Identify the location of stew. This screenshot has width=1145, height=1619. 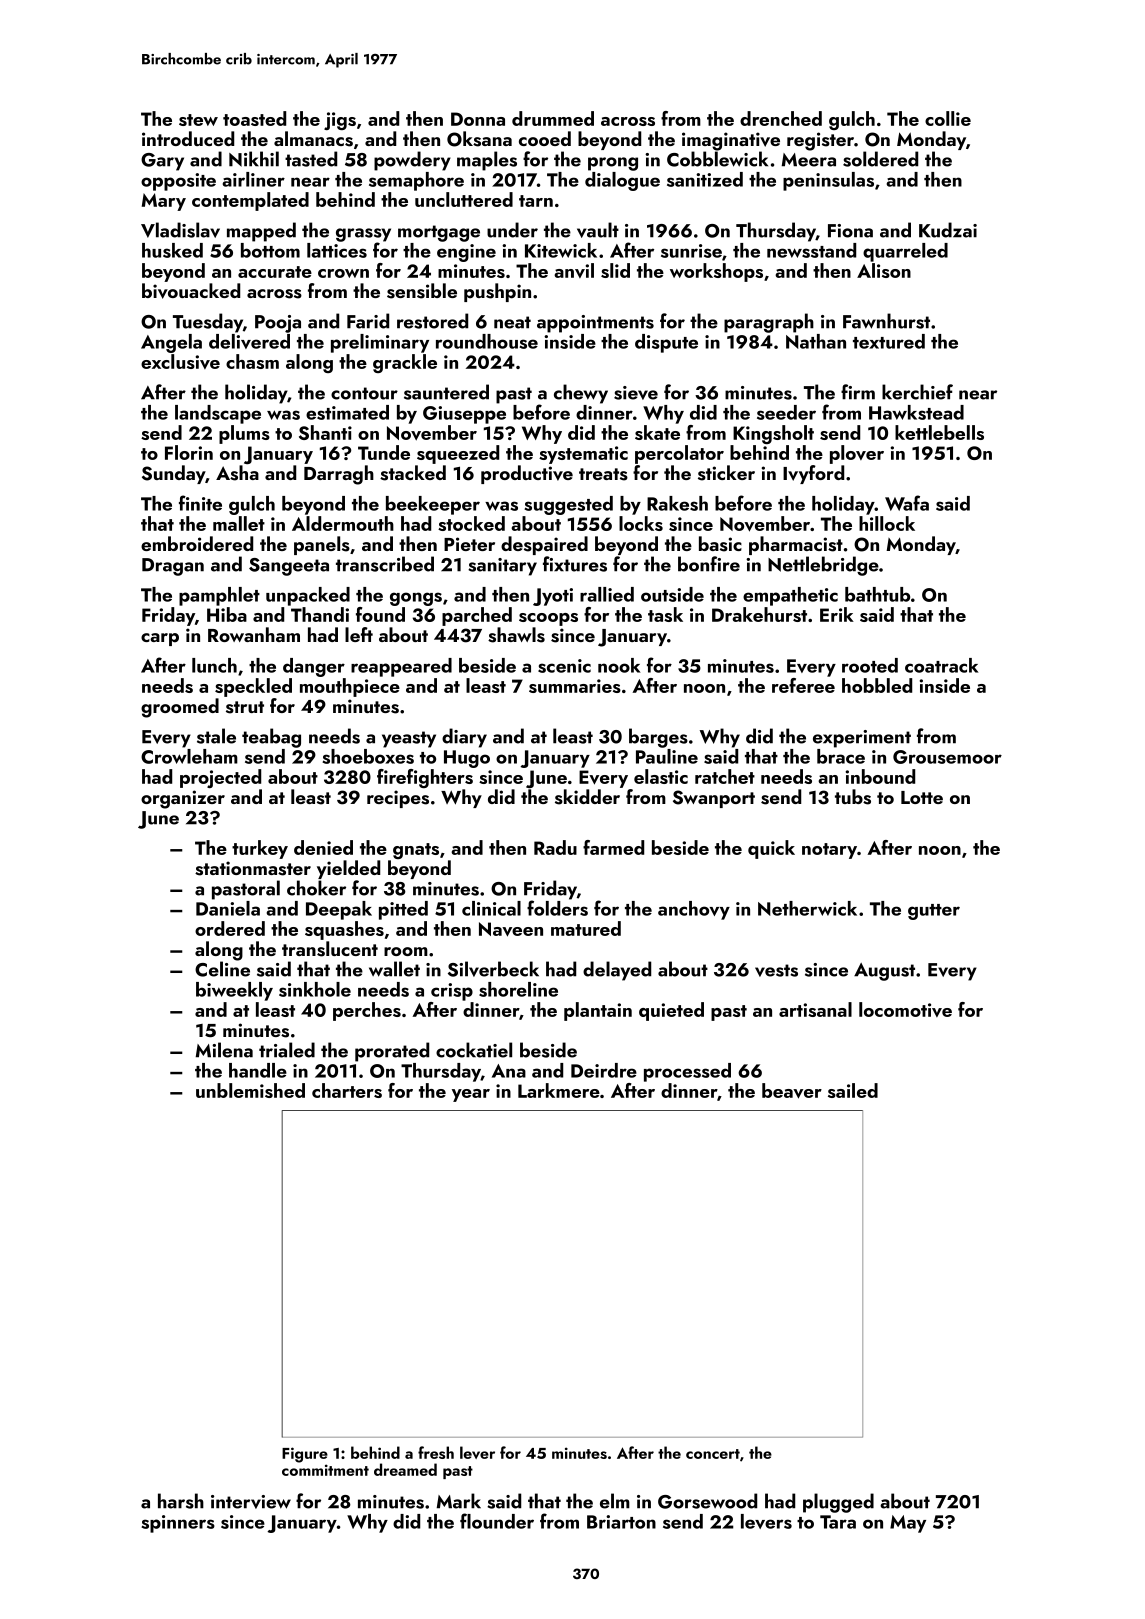
(198, 120).
